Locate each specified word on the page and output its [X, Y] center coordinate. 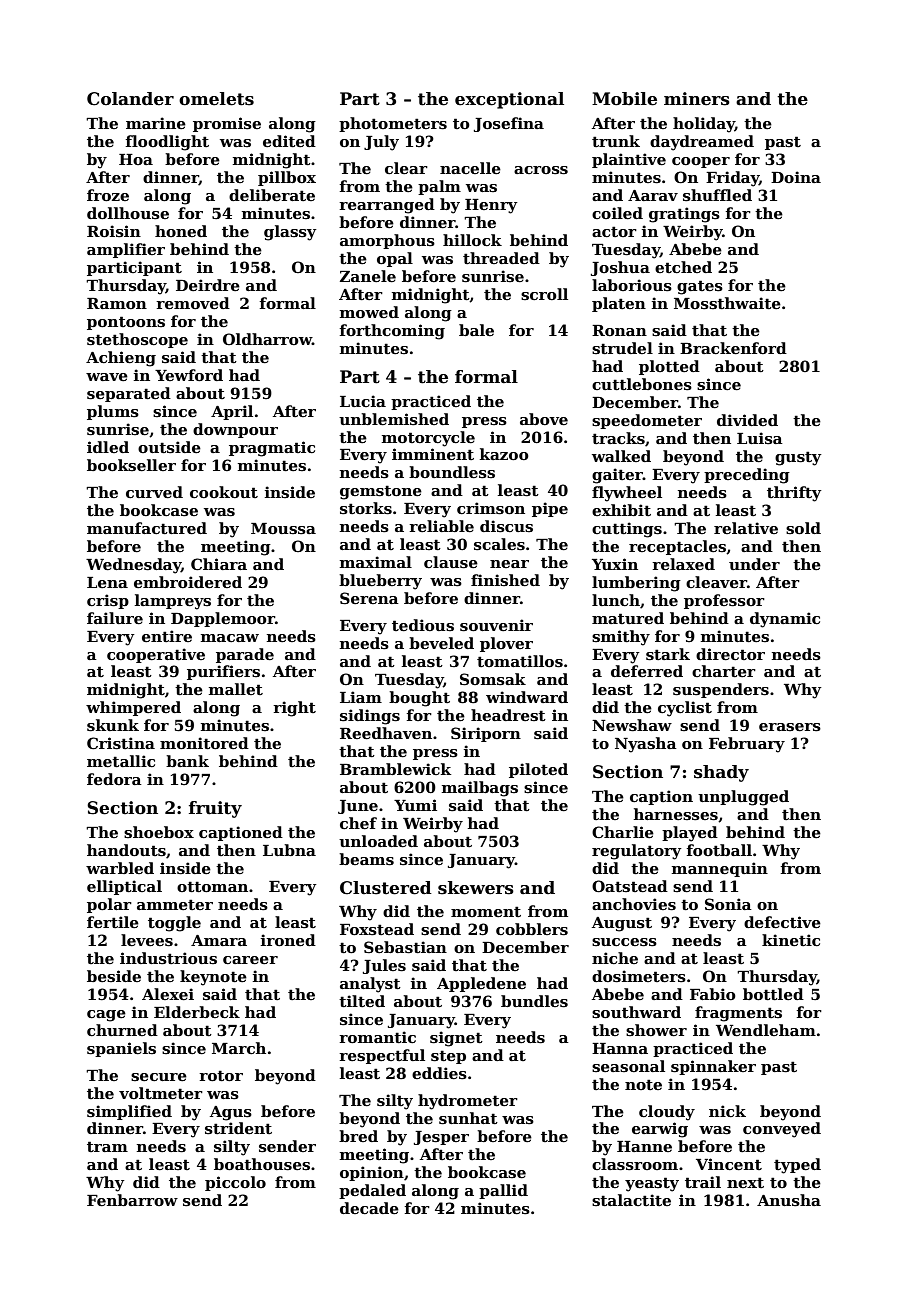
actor [614, 231]
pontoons [126, 323]
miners [697, 99]
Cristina [121, 743]
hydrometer [468, 1102]
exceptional [509, 100]
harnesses [676, 814]
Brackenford [733, 348]
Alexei [168, 994]
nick [727, 1111]
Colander [130, 99]
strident [238, 1128]
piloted [538, 770]
